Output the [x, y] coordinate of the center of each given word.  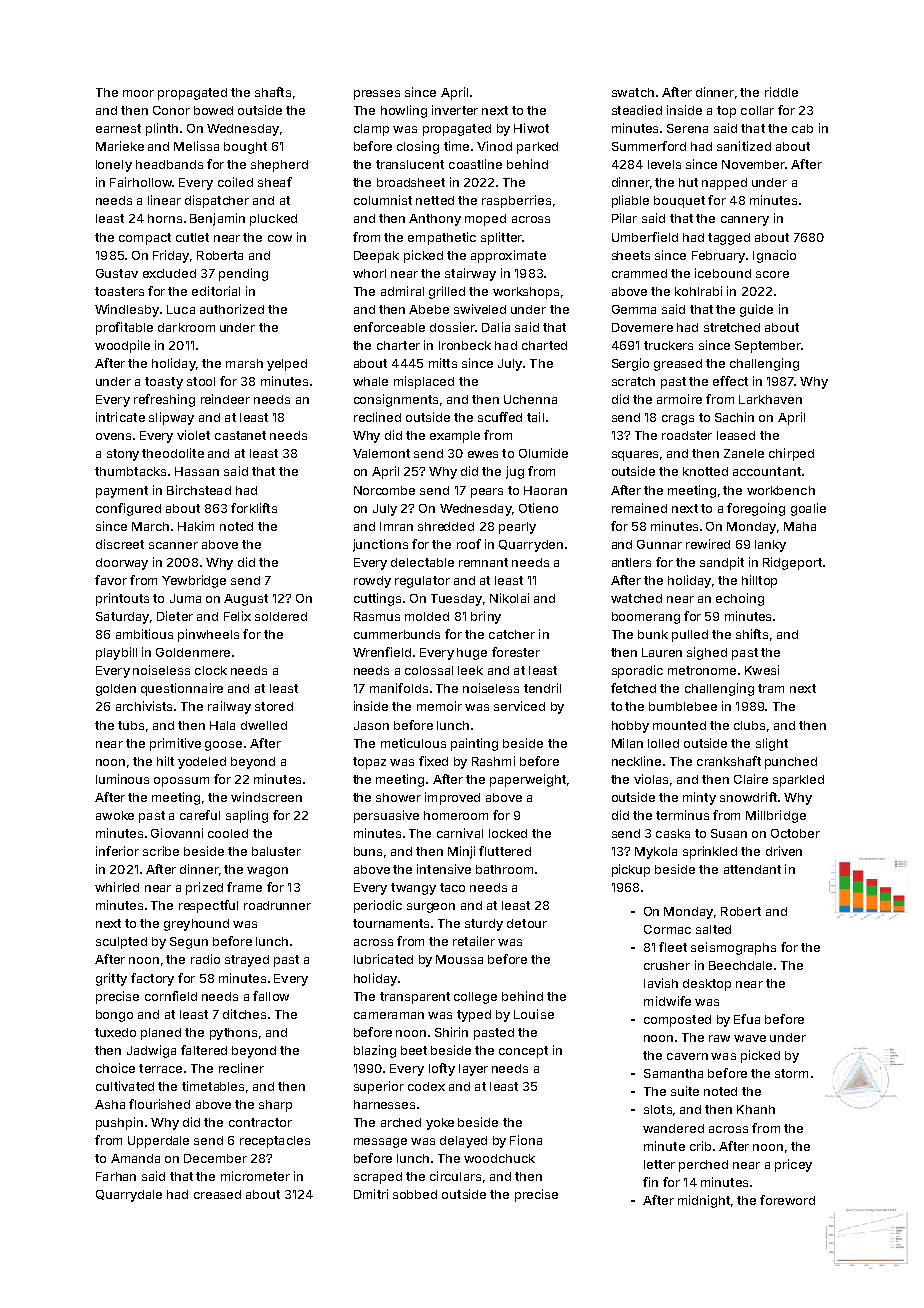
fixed [433, 761]
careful [200, 815]
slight [772, 744]
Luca [181, 309]
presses [377, 95]
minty [699, 798]
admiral [402, 291]
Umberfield [645, 237]
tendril [542, 688]
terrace [160, 1068]
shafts [273, 92]
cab [802, 128]
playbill [116, 653]
